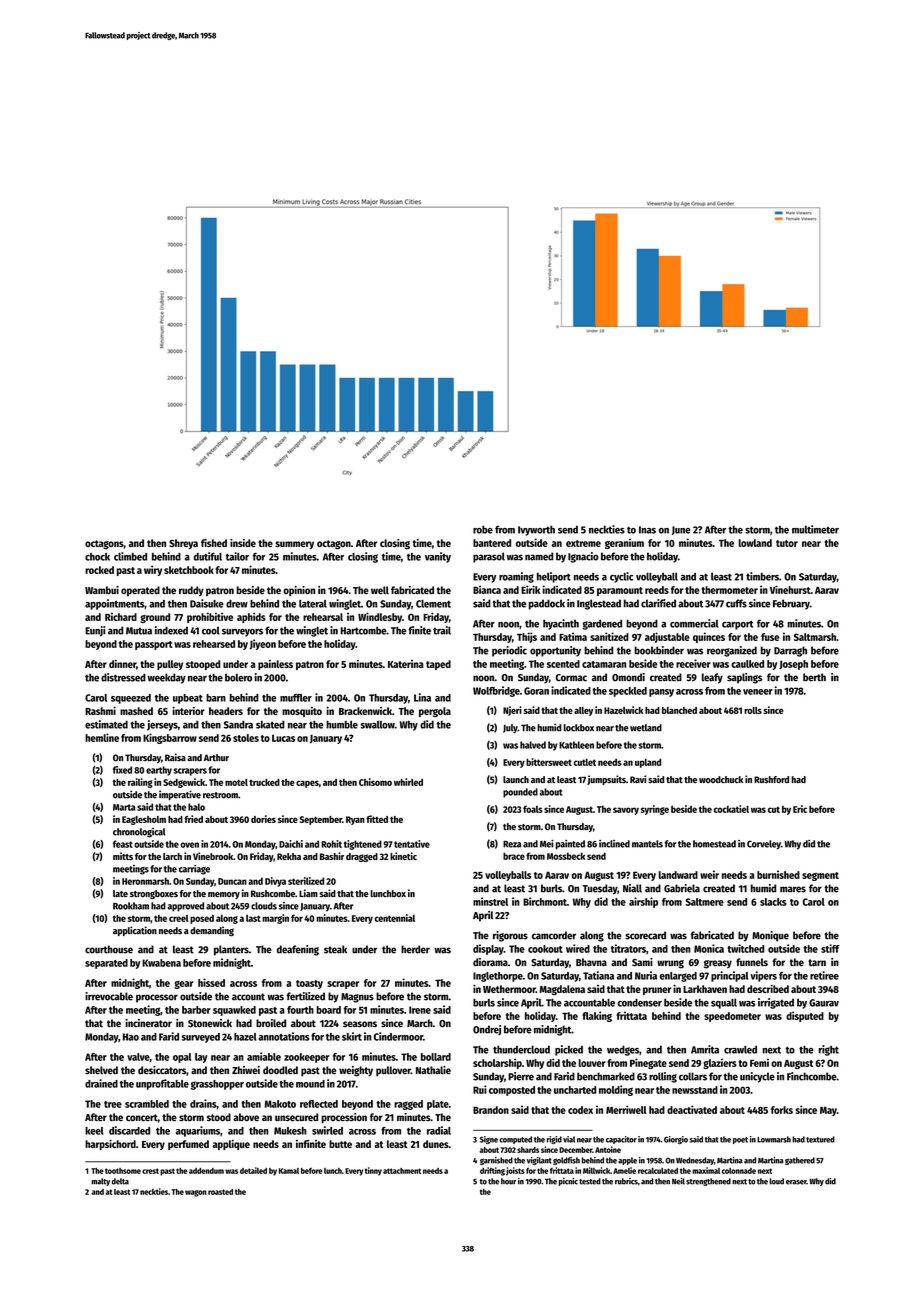  I want to click on robe, so click(483, 529).
